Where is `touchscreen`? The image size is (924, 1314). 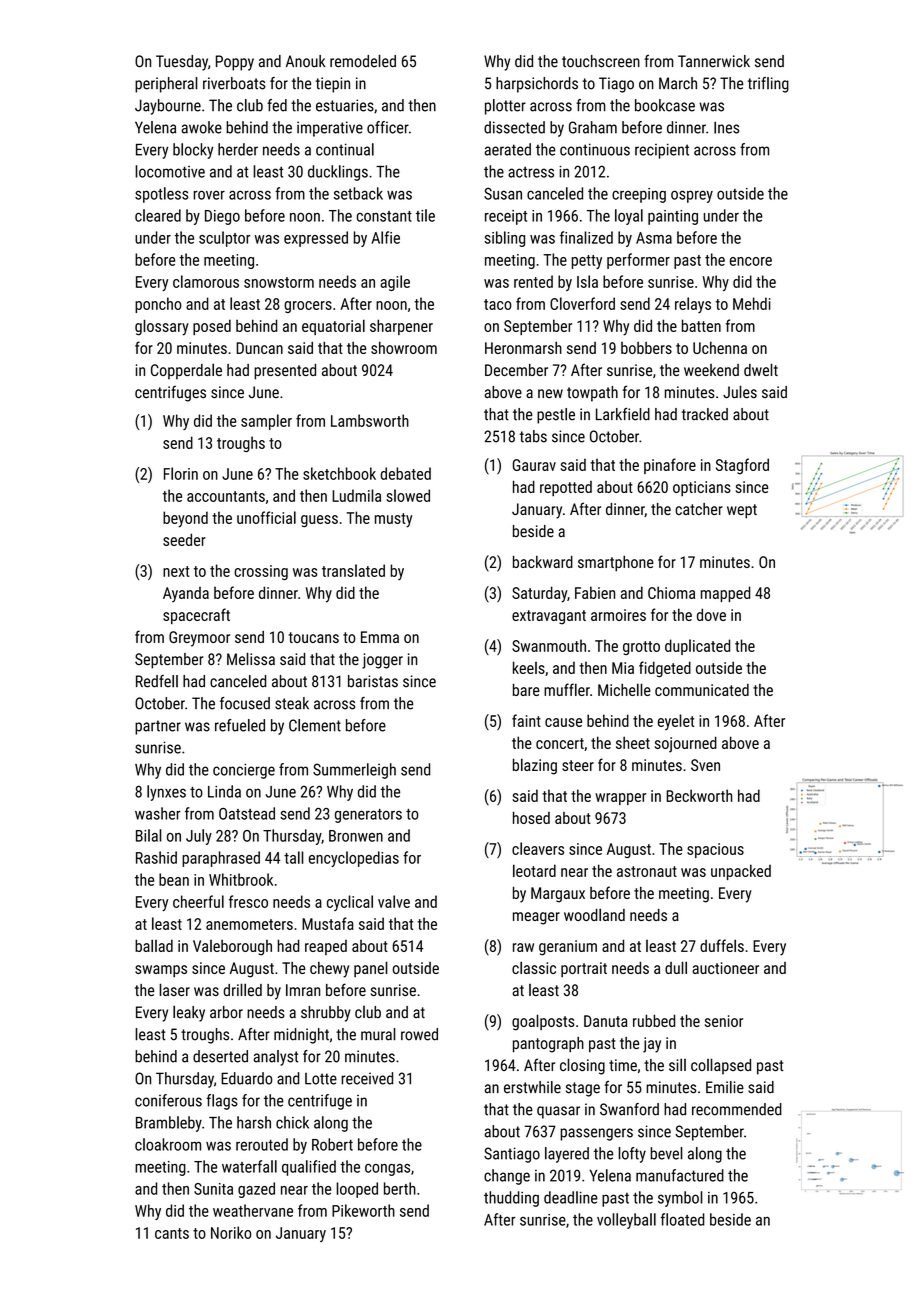
touchscreen is located at coordinates (601, 61).
